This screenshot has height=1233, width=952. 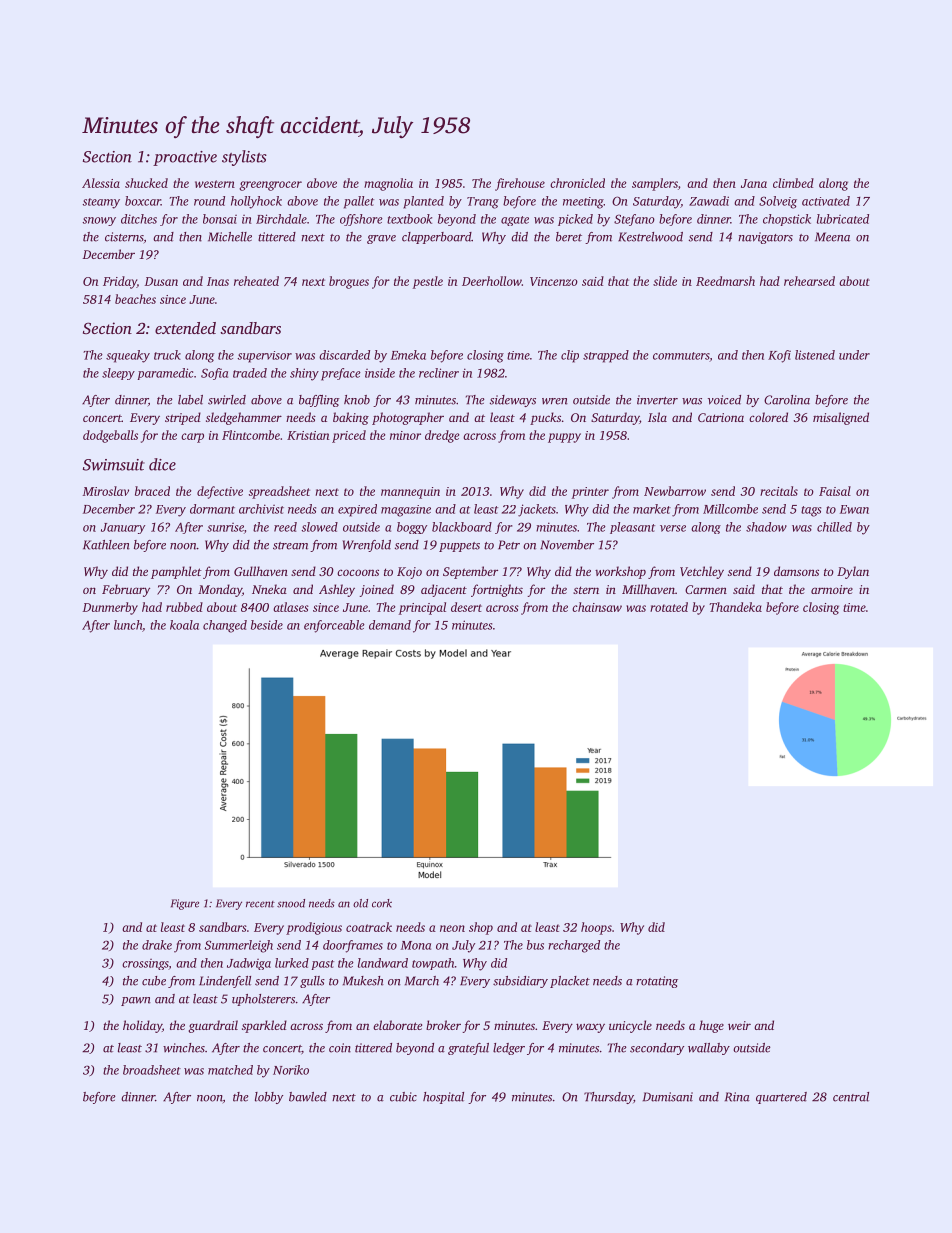 What do you see at coordinates (390, 625) in the screenshot?
I see `demand` at bounding box center [390, 625].
